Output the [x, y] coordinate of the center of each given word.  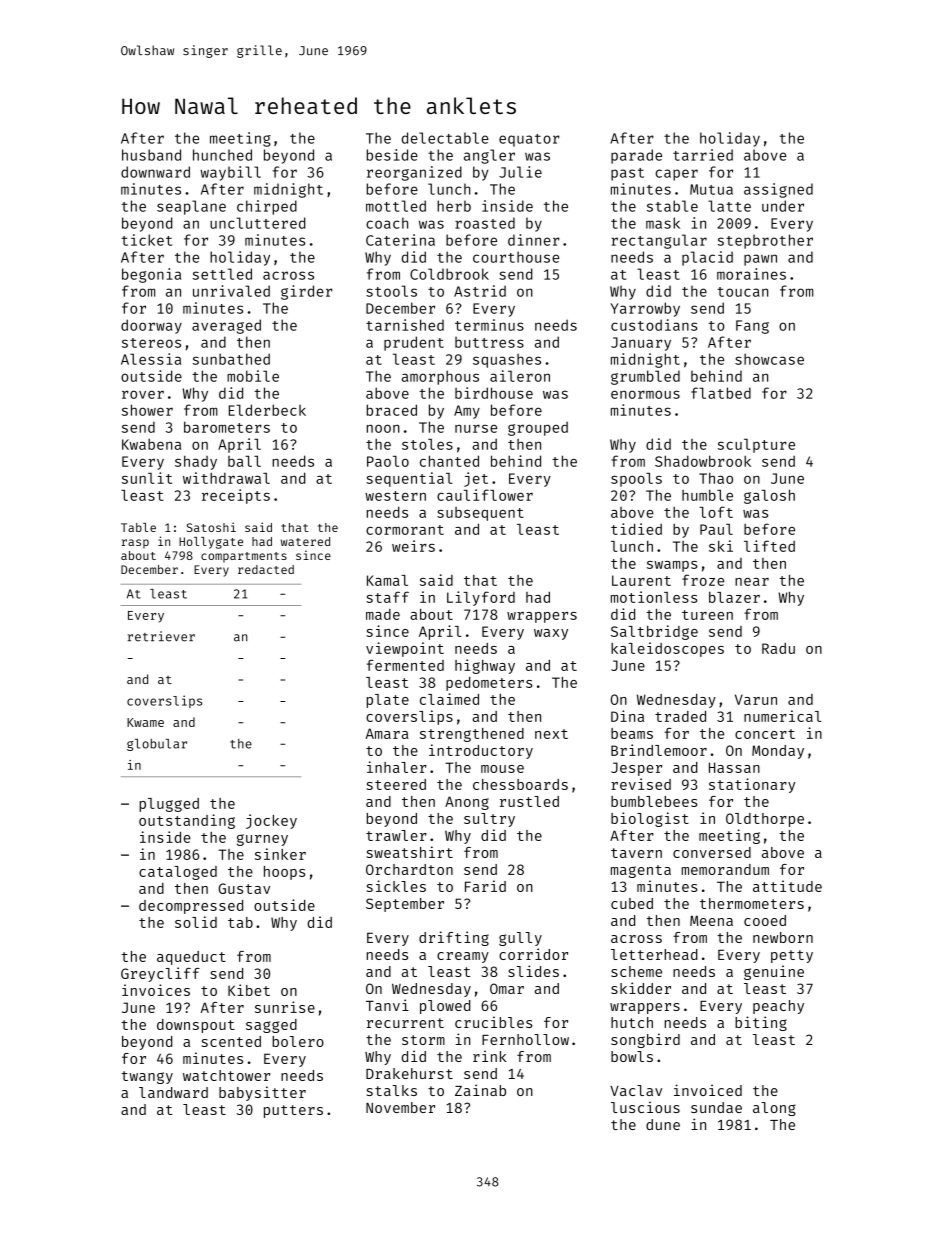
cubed [632, 903]
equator [529, 140]
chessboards [520, 784]
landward [173, 1092]
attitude [787, 886]
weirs [413, 546]
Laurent [641, 580]
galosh [769, 496]
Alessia [151, 359]
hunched [222, 155]
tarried [703, 155]
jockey [271, 821]
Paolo [388, 461]
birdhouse [494, 393]
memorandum [725, 869]
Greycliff [160, 974]
